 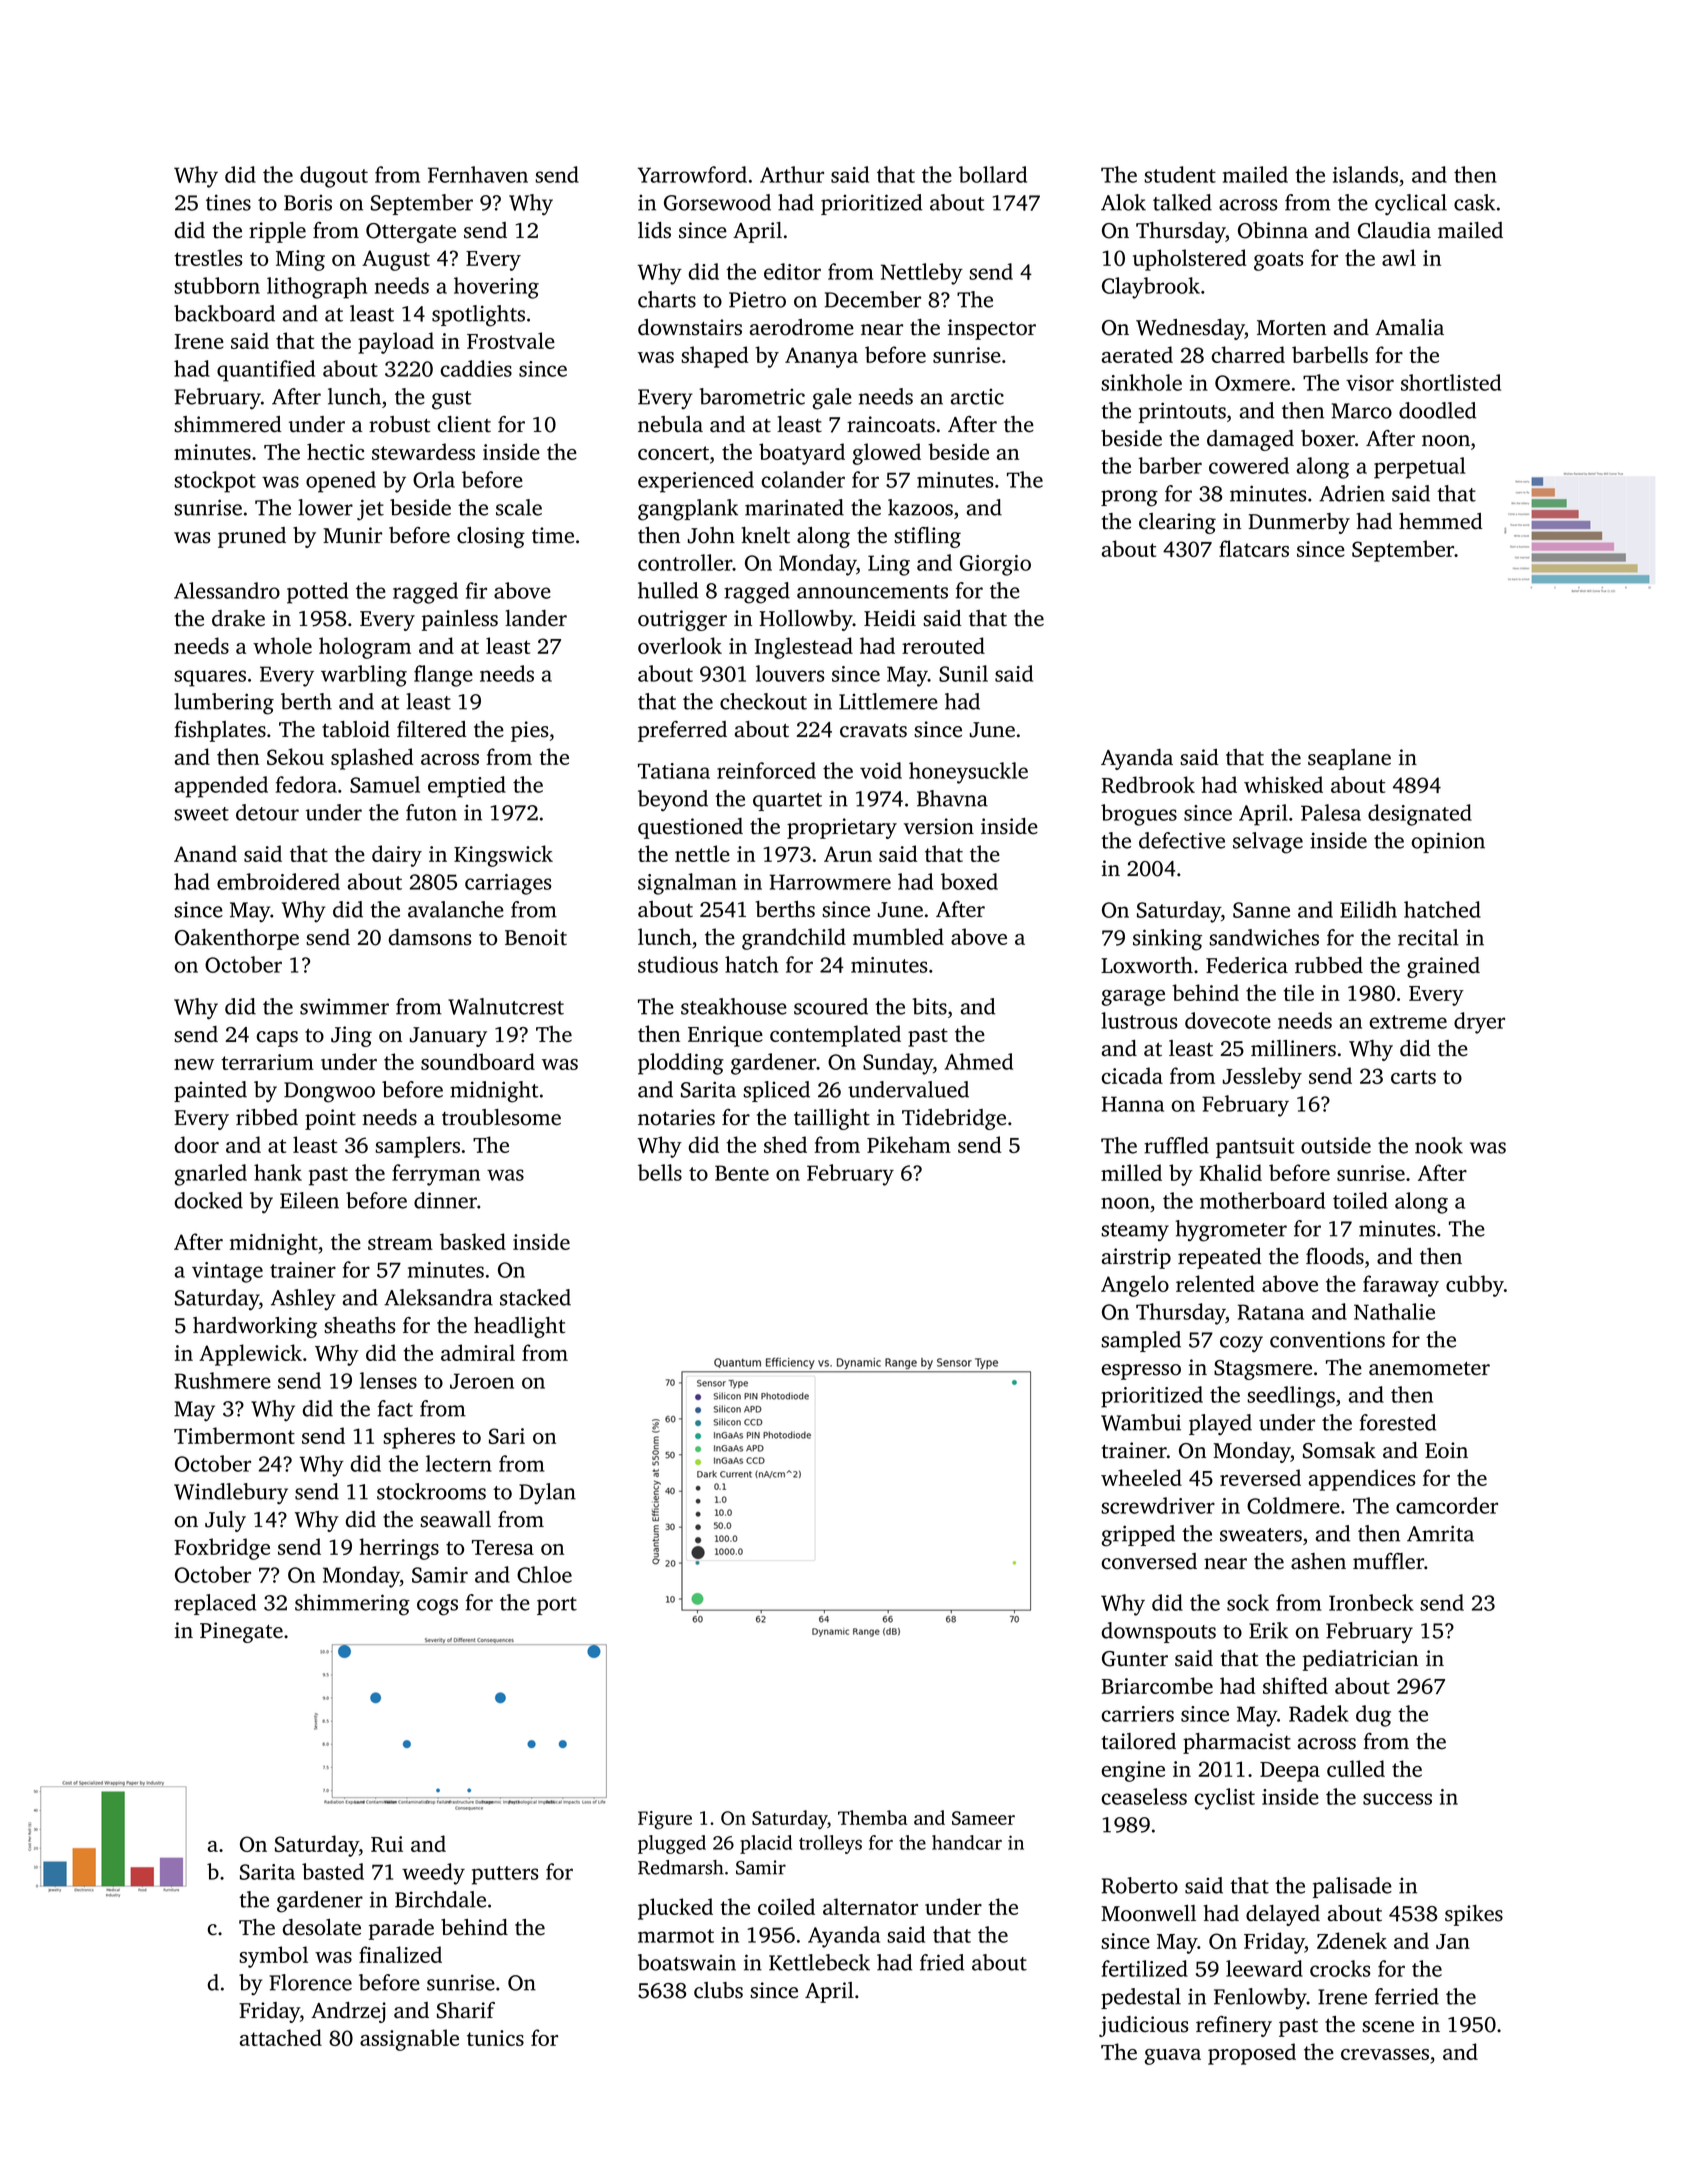 I want to click on Sameer, so click(x=983, y=1818).
